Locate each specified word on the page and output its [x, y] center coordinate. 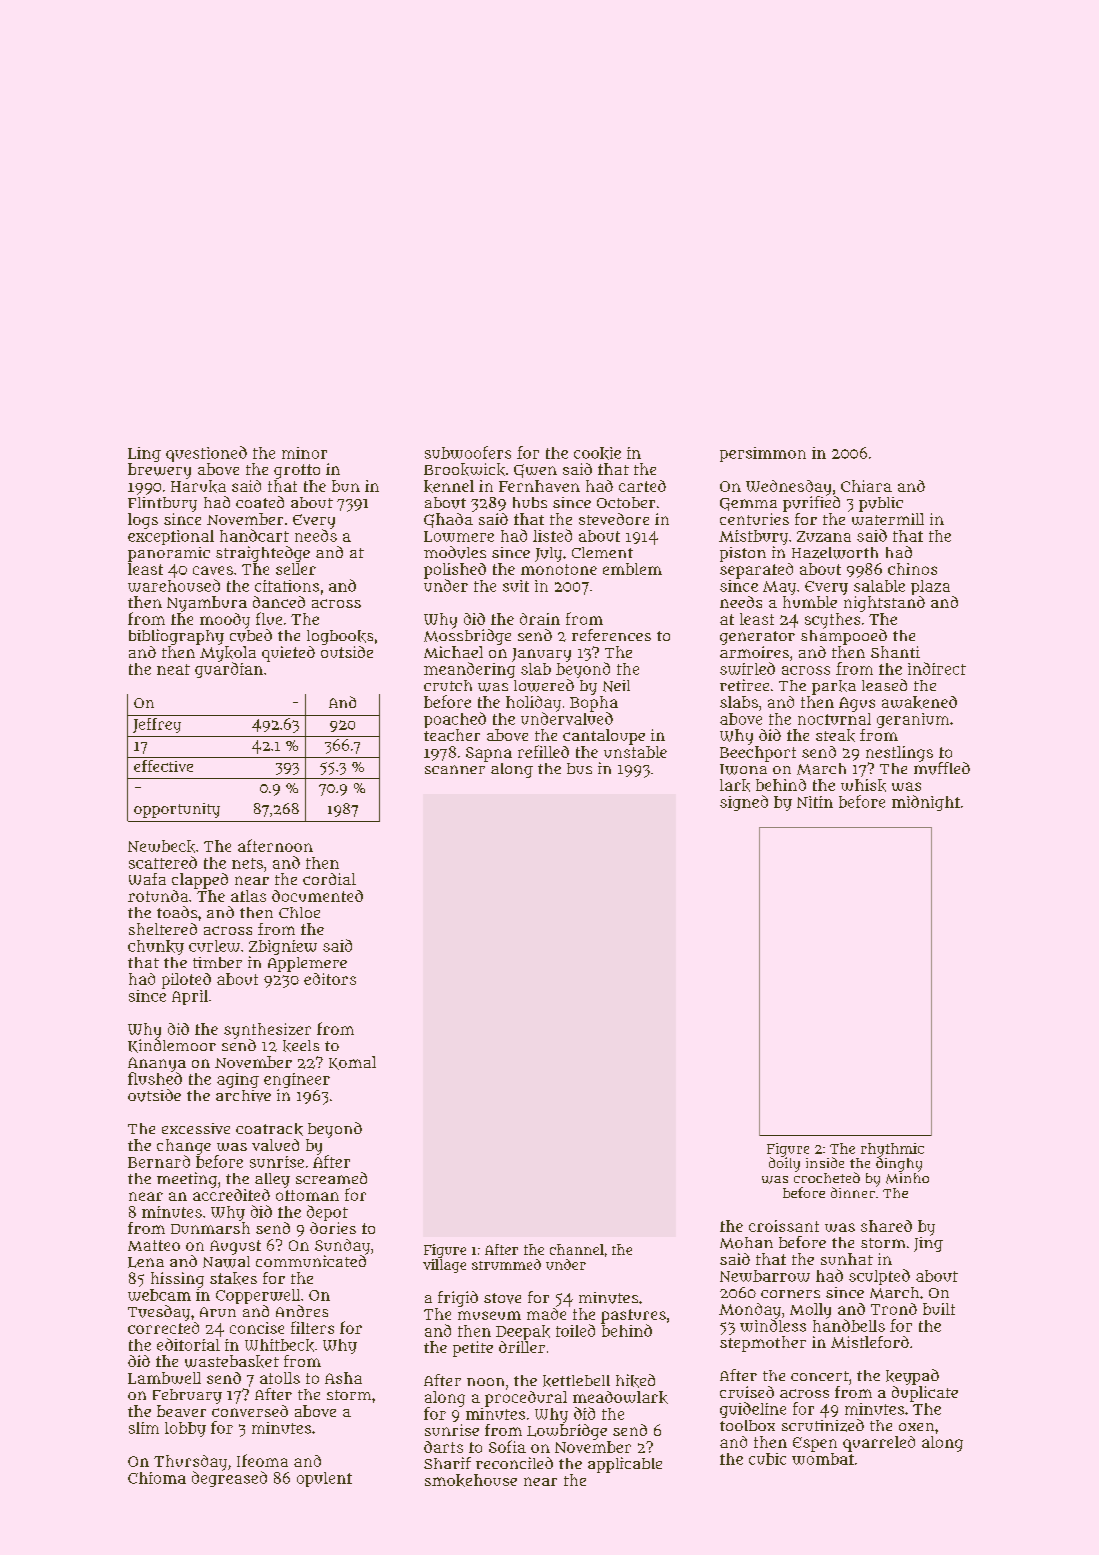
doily [784, 1164]
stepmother [763, 1344]
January [541, 655]
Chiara [866, 486]
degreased [229, 1479]
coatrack [269, 1129]
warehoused [174, 585]
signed [744, 803]
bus [579, 768]
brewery [159, 471]
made [546, 1314]
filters [312, 1327]
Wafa [147, 879]
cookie [597, 453]
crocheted [827, 1177]
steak [835, 735]
